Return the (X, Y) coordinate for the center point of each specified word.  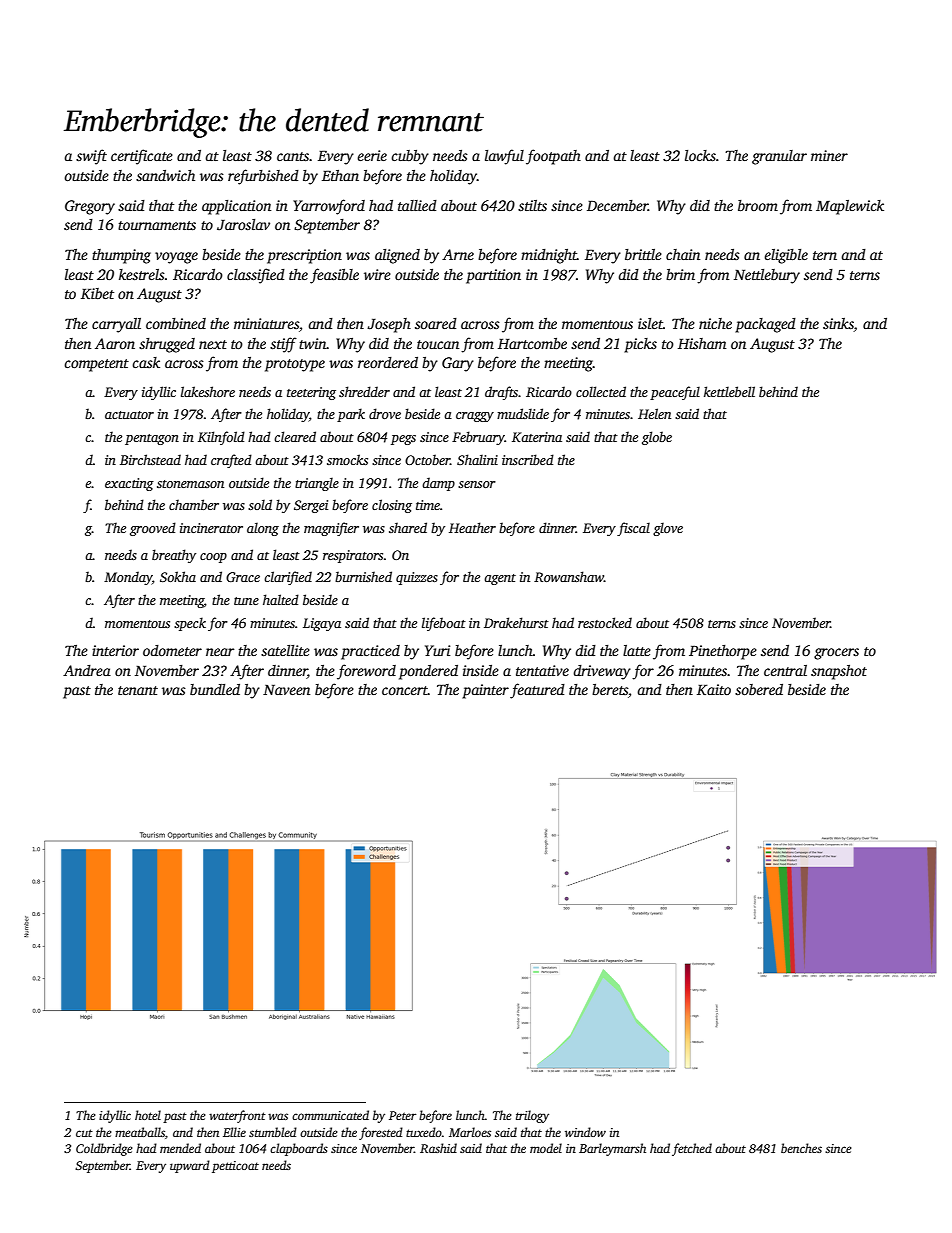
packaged (765, 325)
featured (537, 691)
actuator (129, 415)
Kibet (97, 293)
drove (385, 413)
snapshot (839, 672)
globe (657, 438)
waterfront (237, 1116)
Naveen (286, 690)
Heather (472, 527)
